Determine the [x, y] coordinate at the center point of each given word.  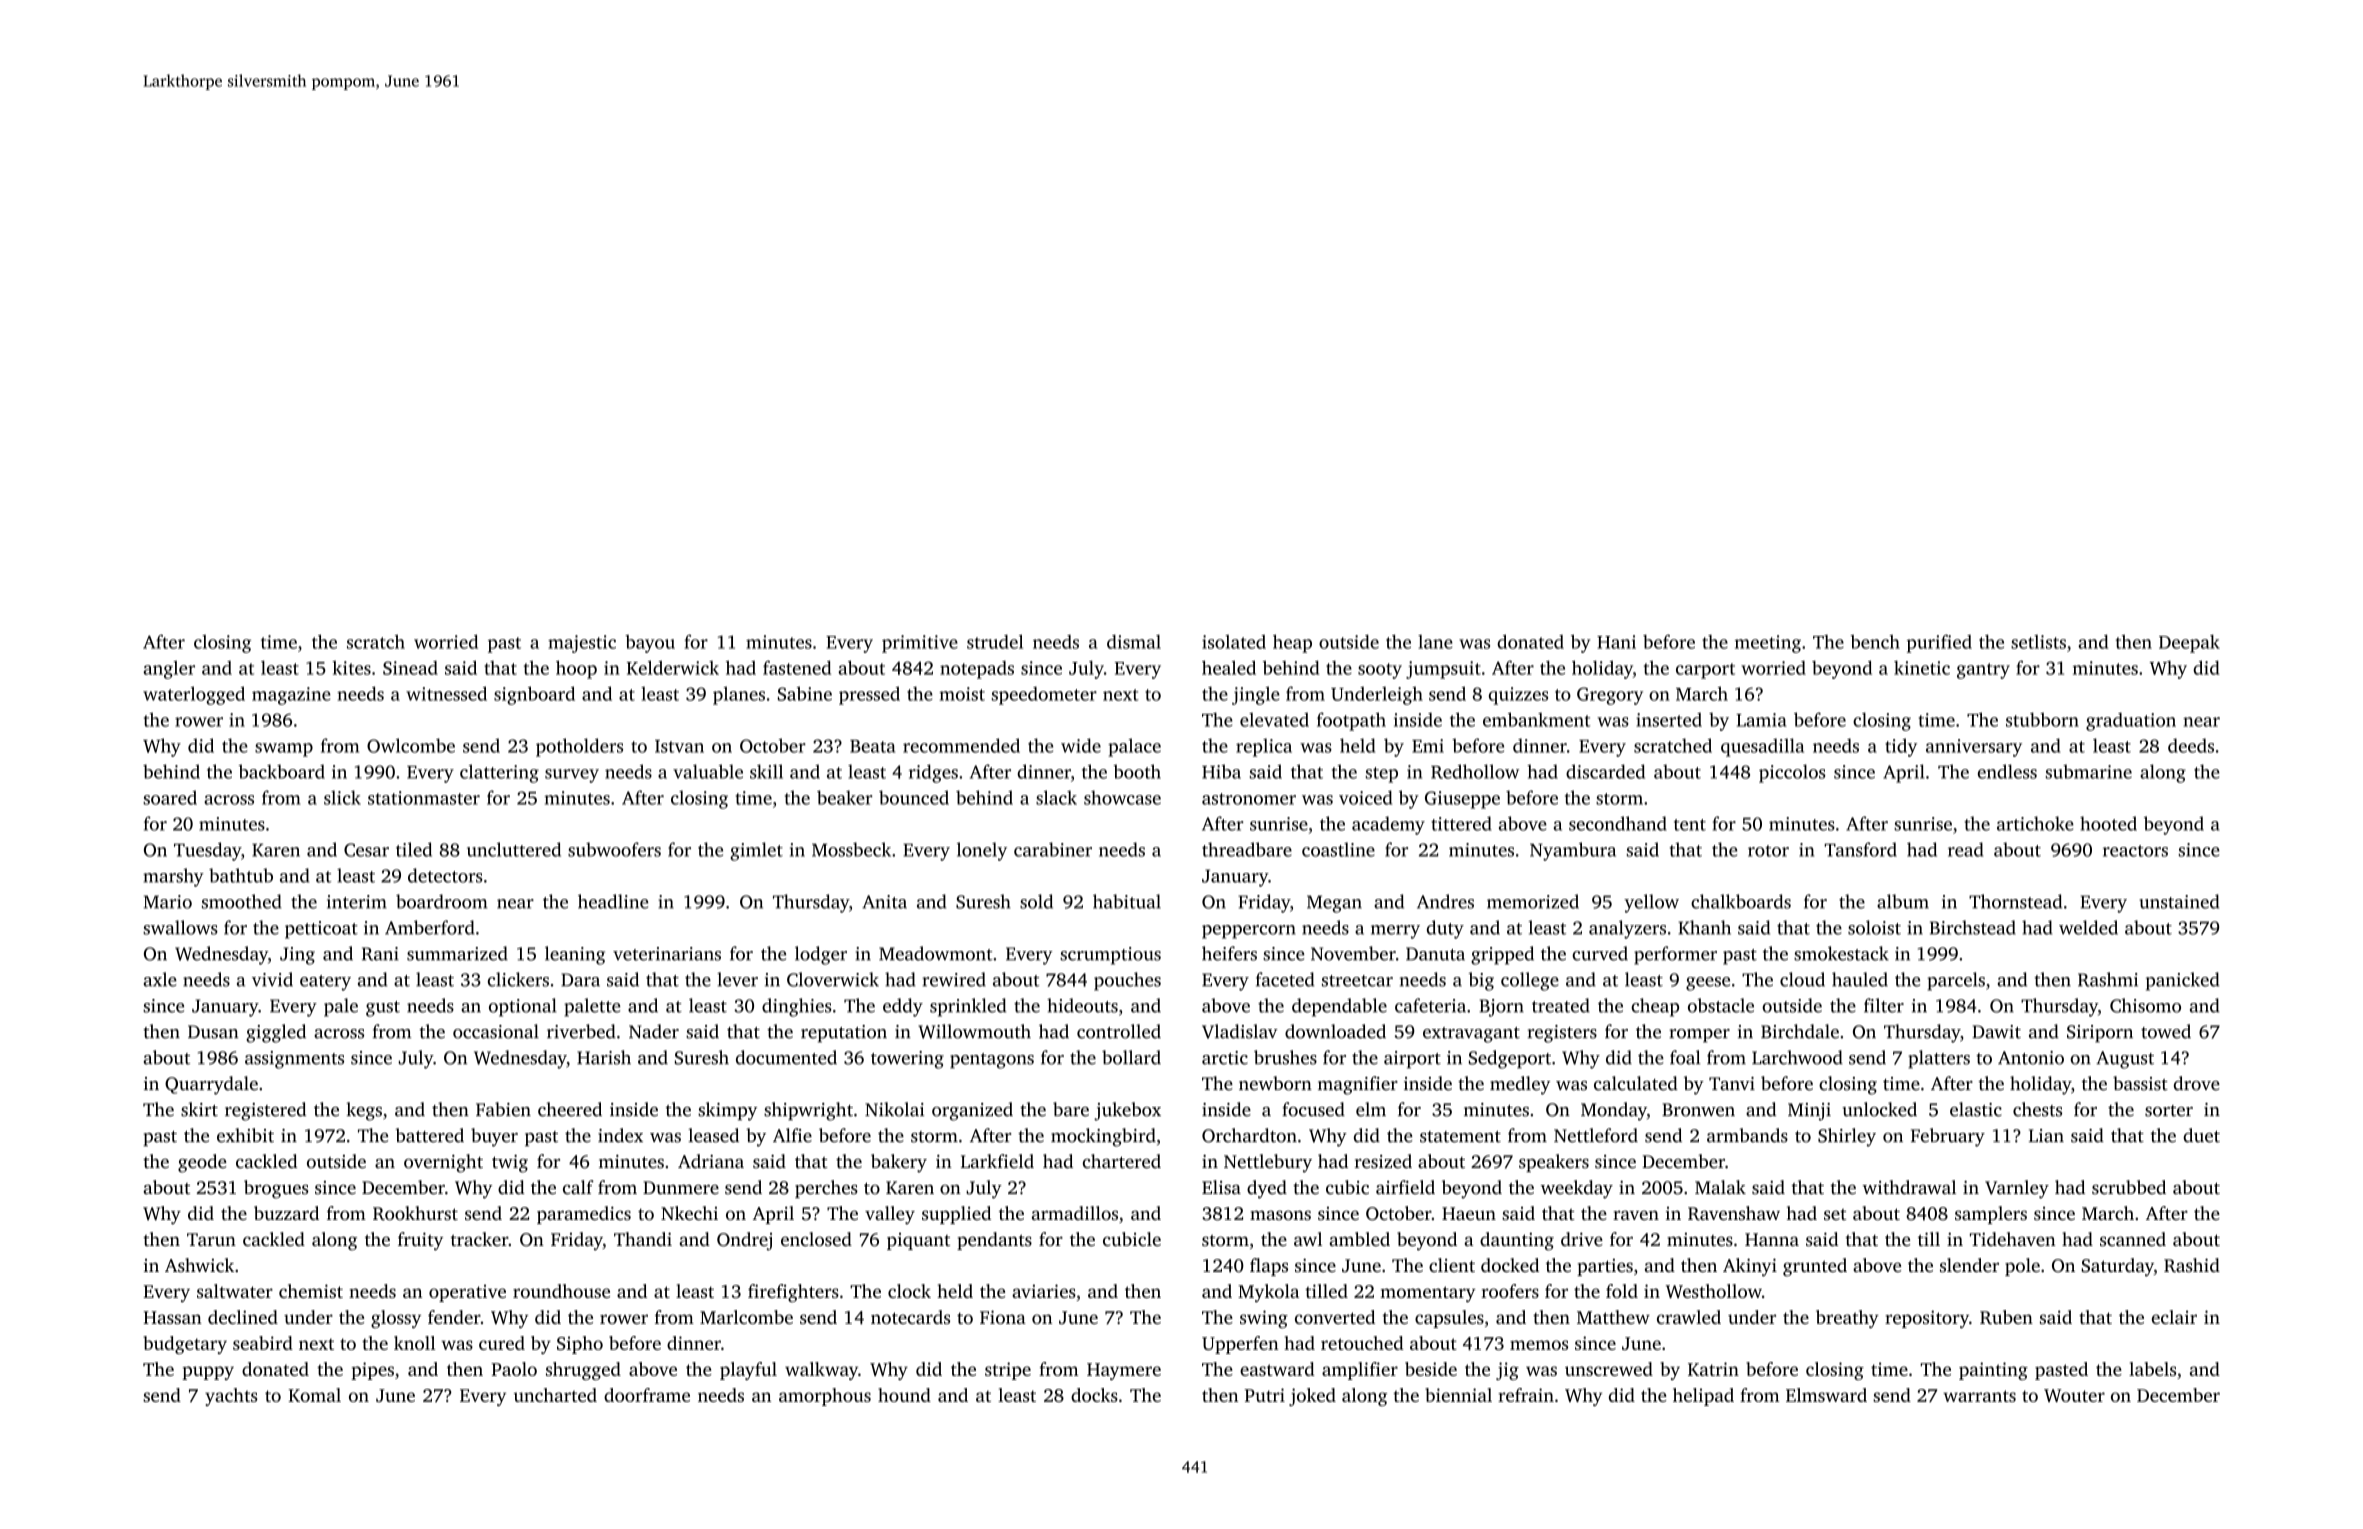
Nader [654, 1031]
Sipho [580, 1345]
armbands [1747, 1135]
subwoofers [614, 849]
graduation [2131, 721]
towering [907, 1060]
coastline [1338, 849]
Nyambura [1573, 851]
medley [1520, 1085]
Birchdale [1800, 1031]
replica [1264, 747]
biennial [1458, 1395]
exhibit [245, 1135]
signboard [534, 695]
